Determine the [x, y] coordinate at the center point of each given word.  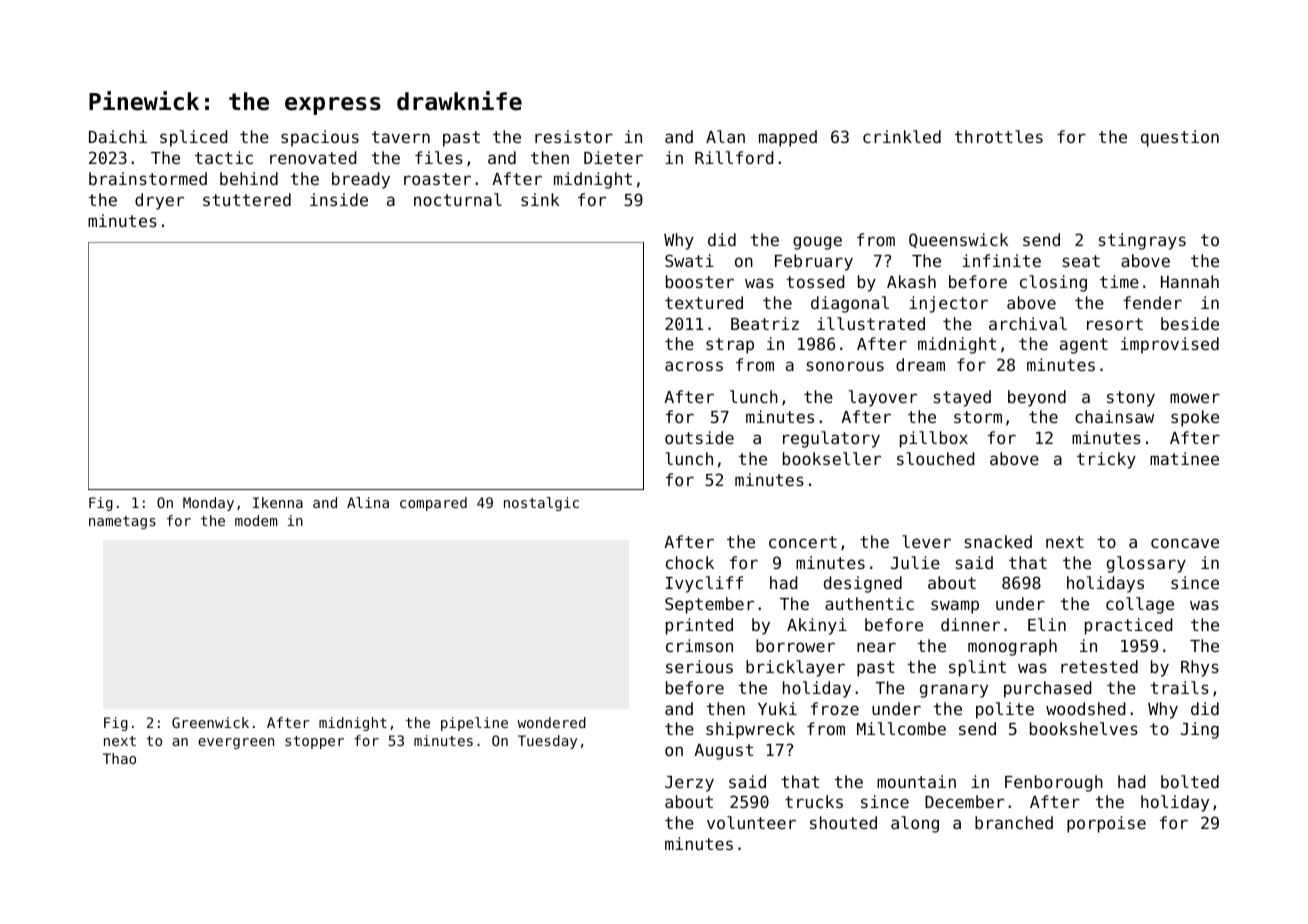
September [709, 605]
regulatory [831, 439]
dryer [159, 201]
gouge [817, 243]
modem [256, 520]
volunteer [751, 822]
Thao [119, 758]
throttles [999, 136]
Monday [208, 504]
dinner [970, 624]
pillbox [934, 439]
